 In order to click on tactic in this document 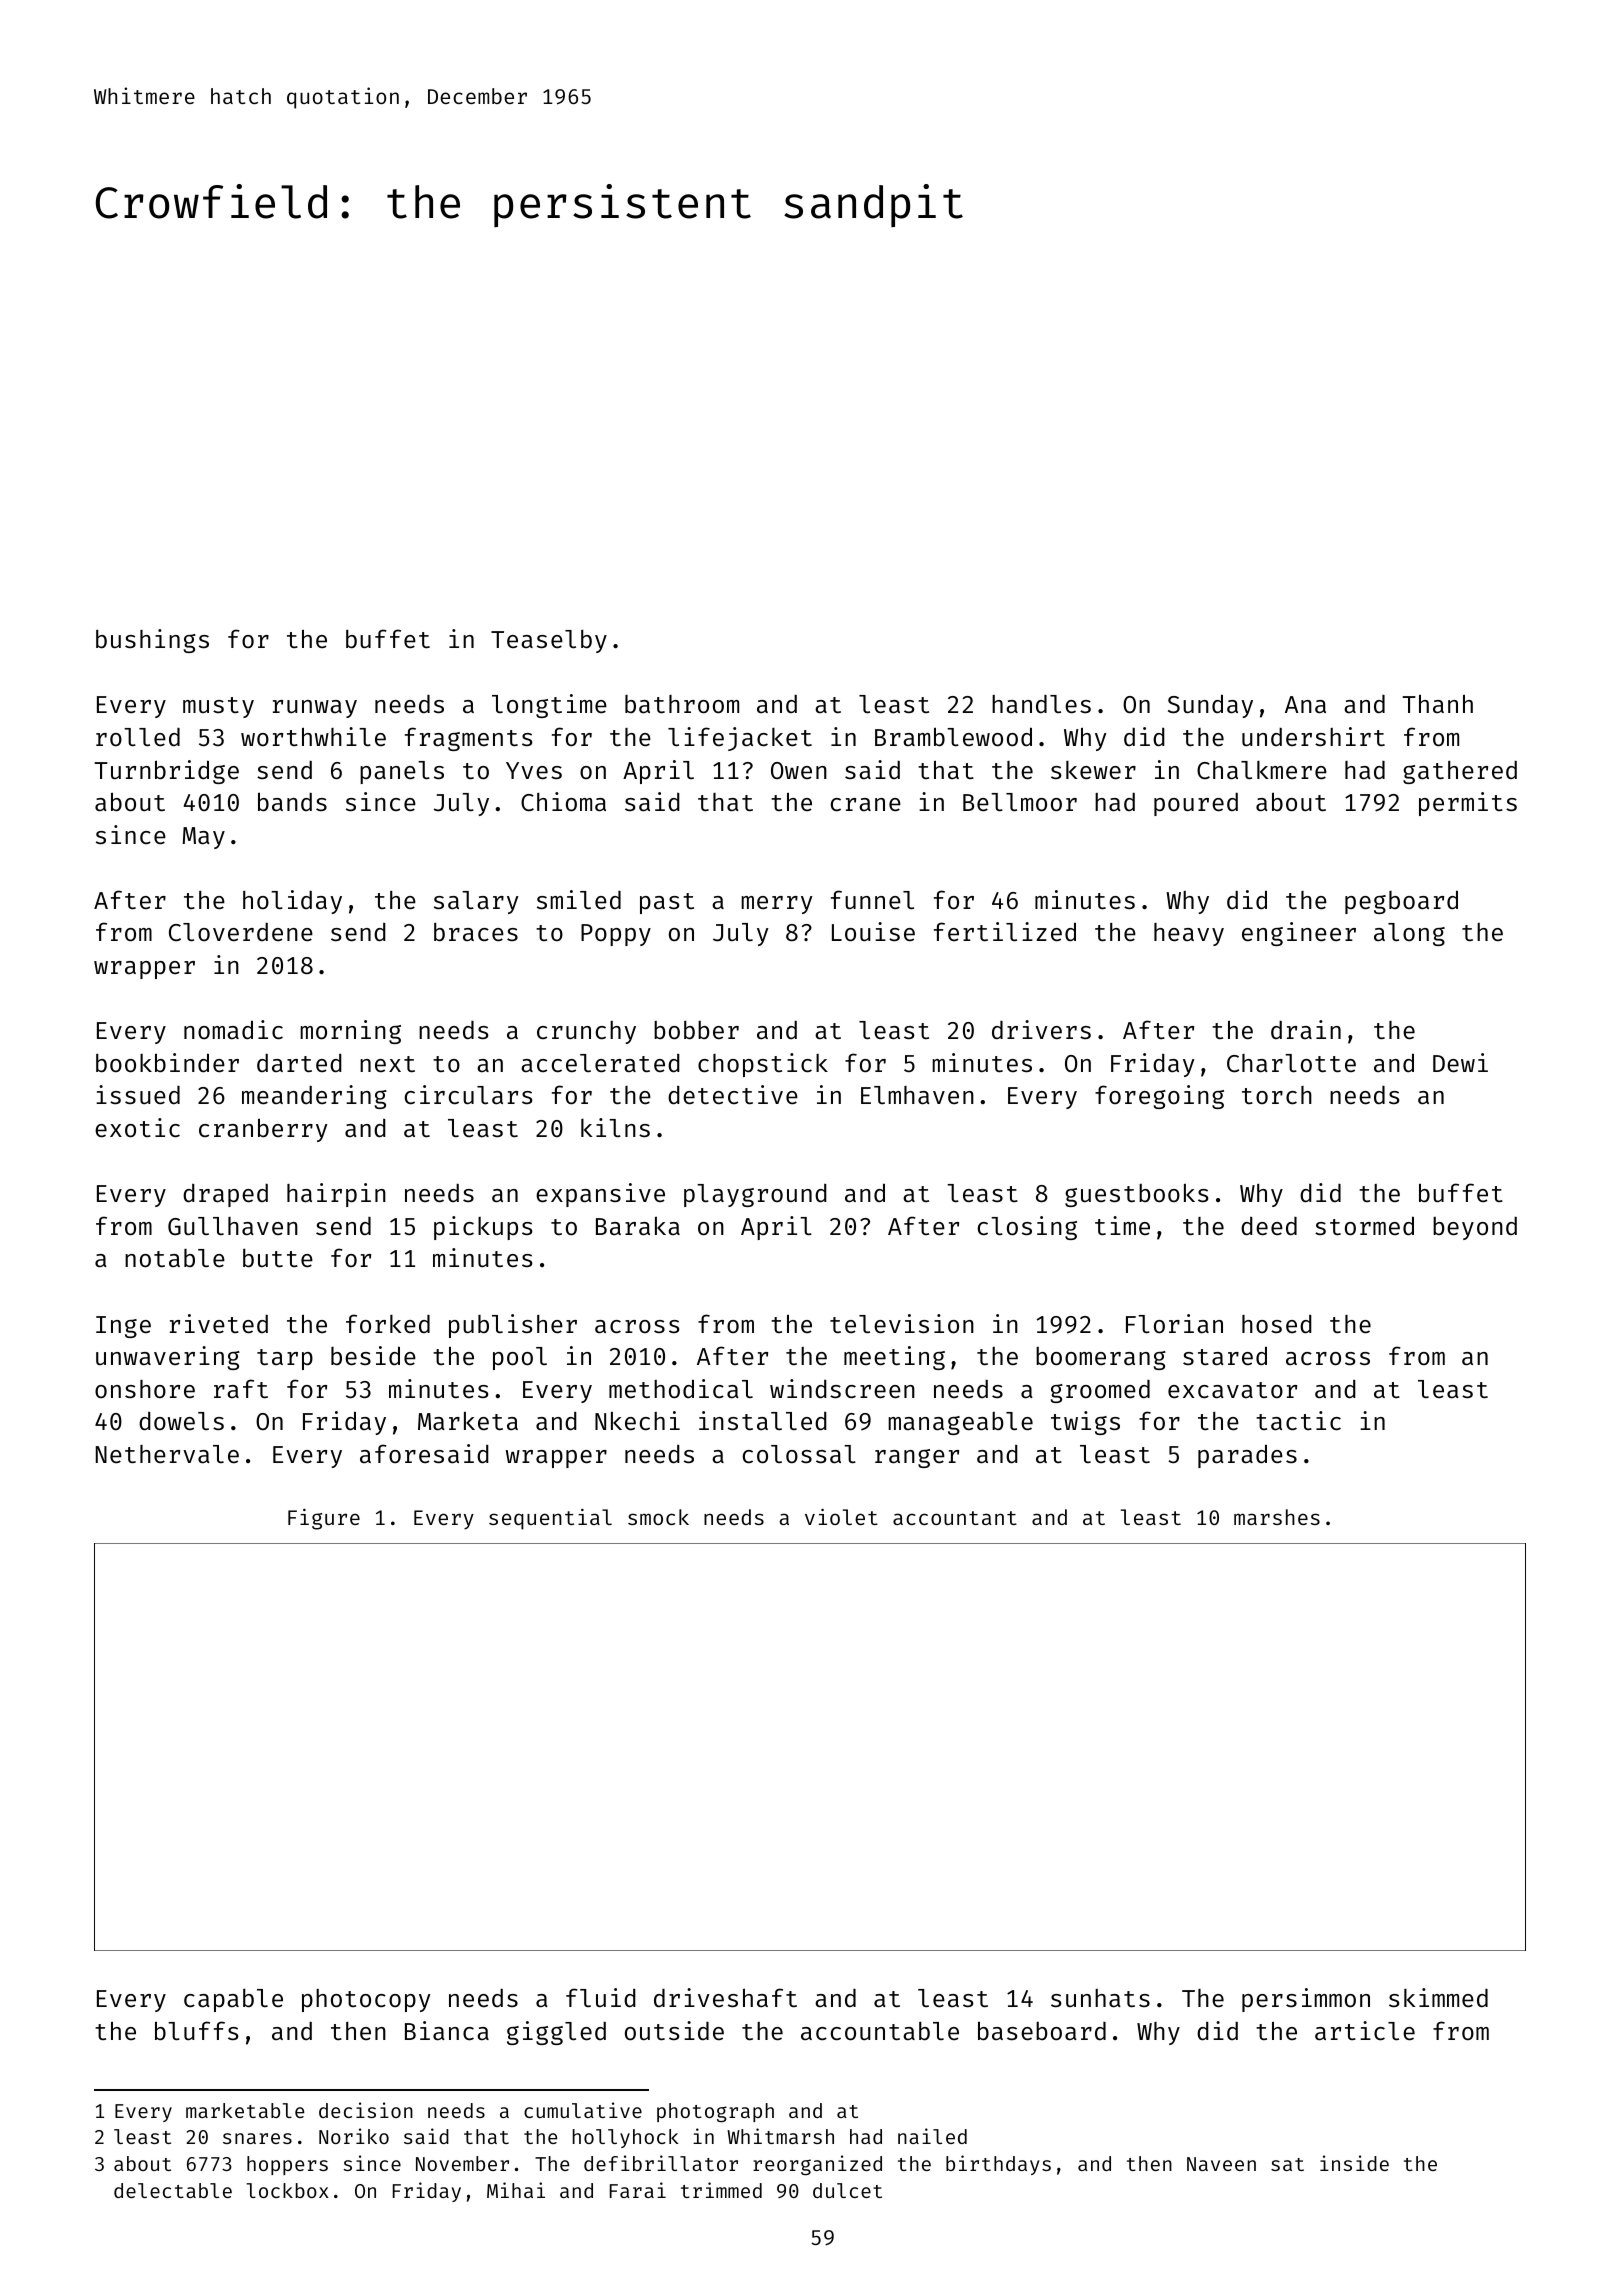, I will do `click(1298, 1421)`.
